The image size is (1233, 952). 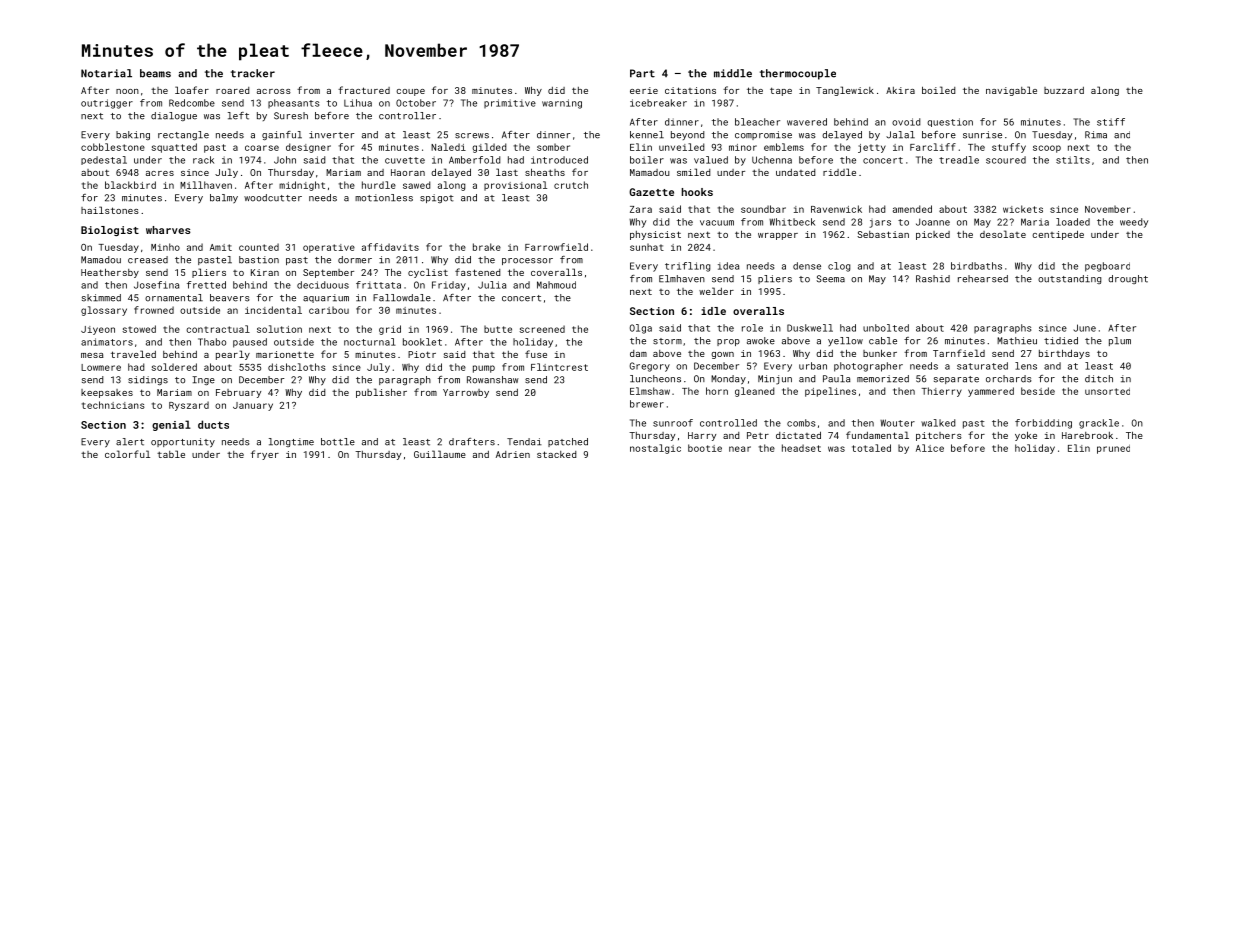 What do you see at coordinates (110, 273) in the document?
I see `Heathersby` at bounding box center [110, 273].
